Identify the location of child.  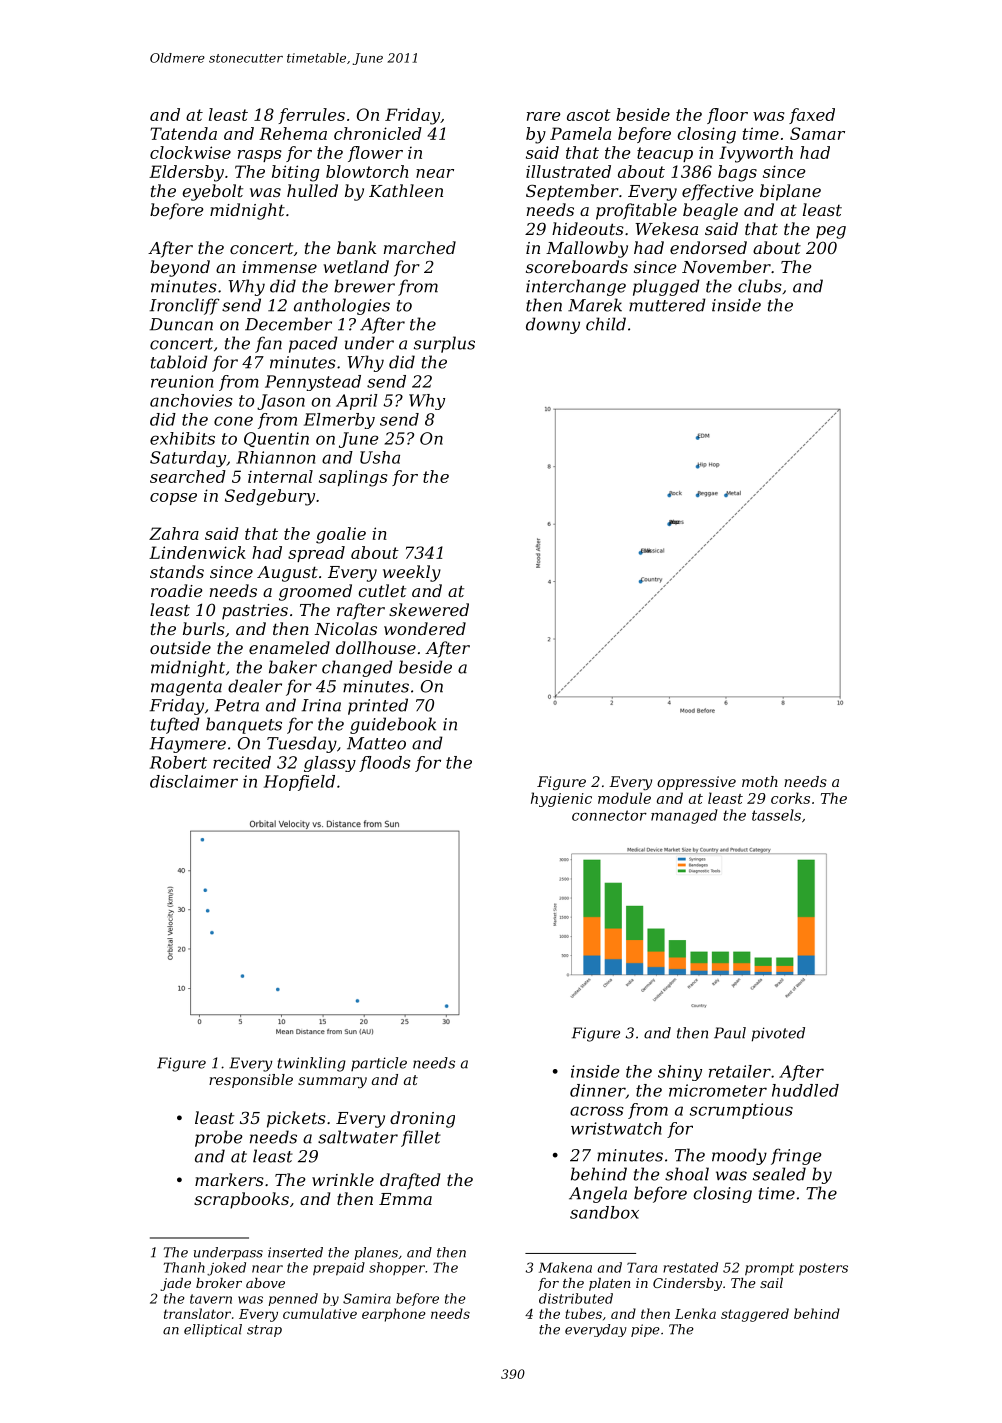
(606, 324).
